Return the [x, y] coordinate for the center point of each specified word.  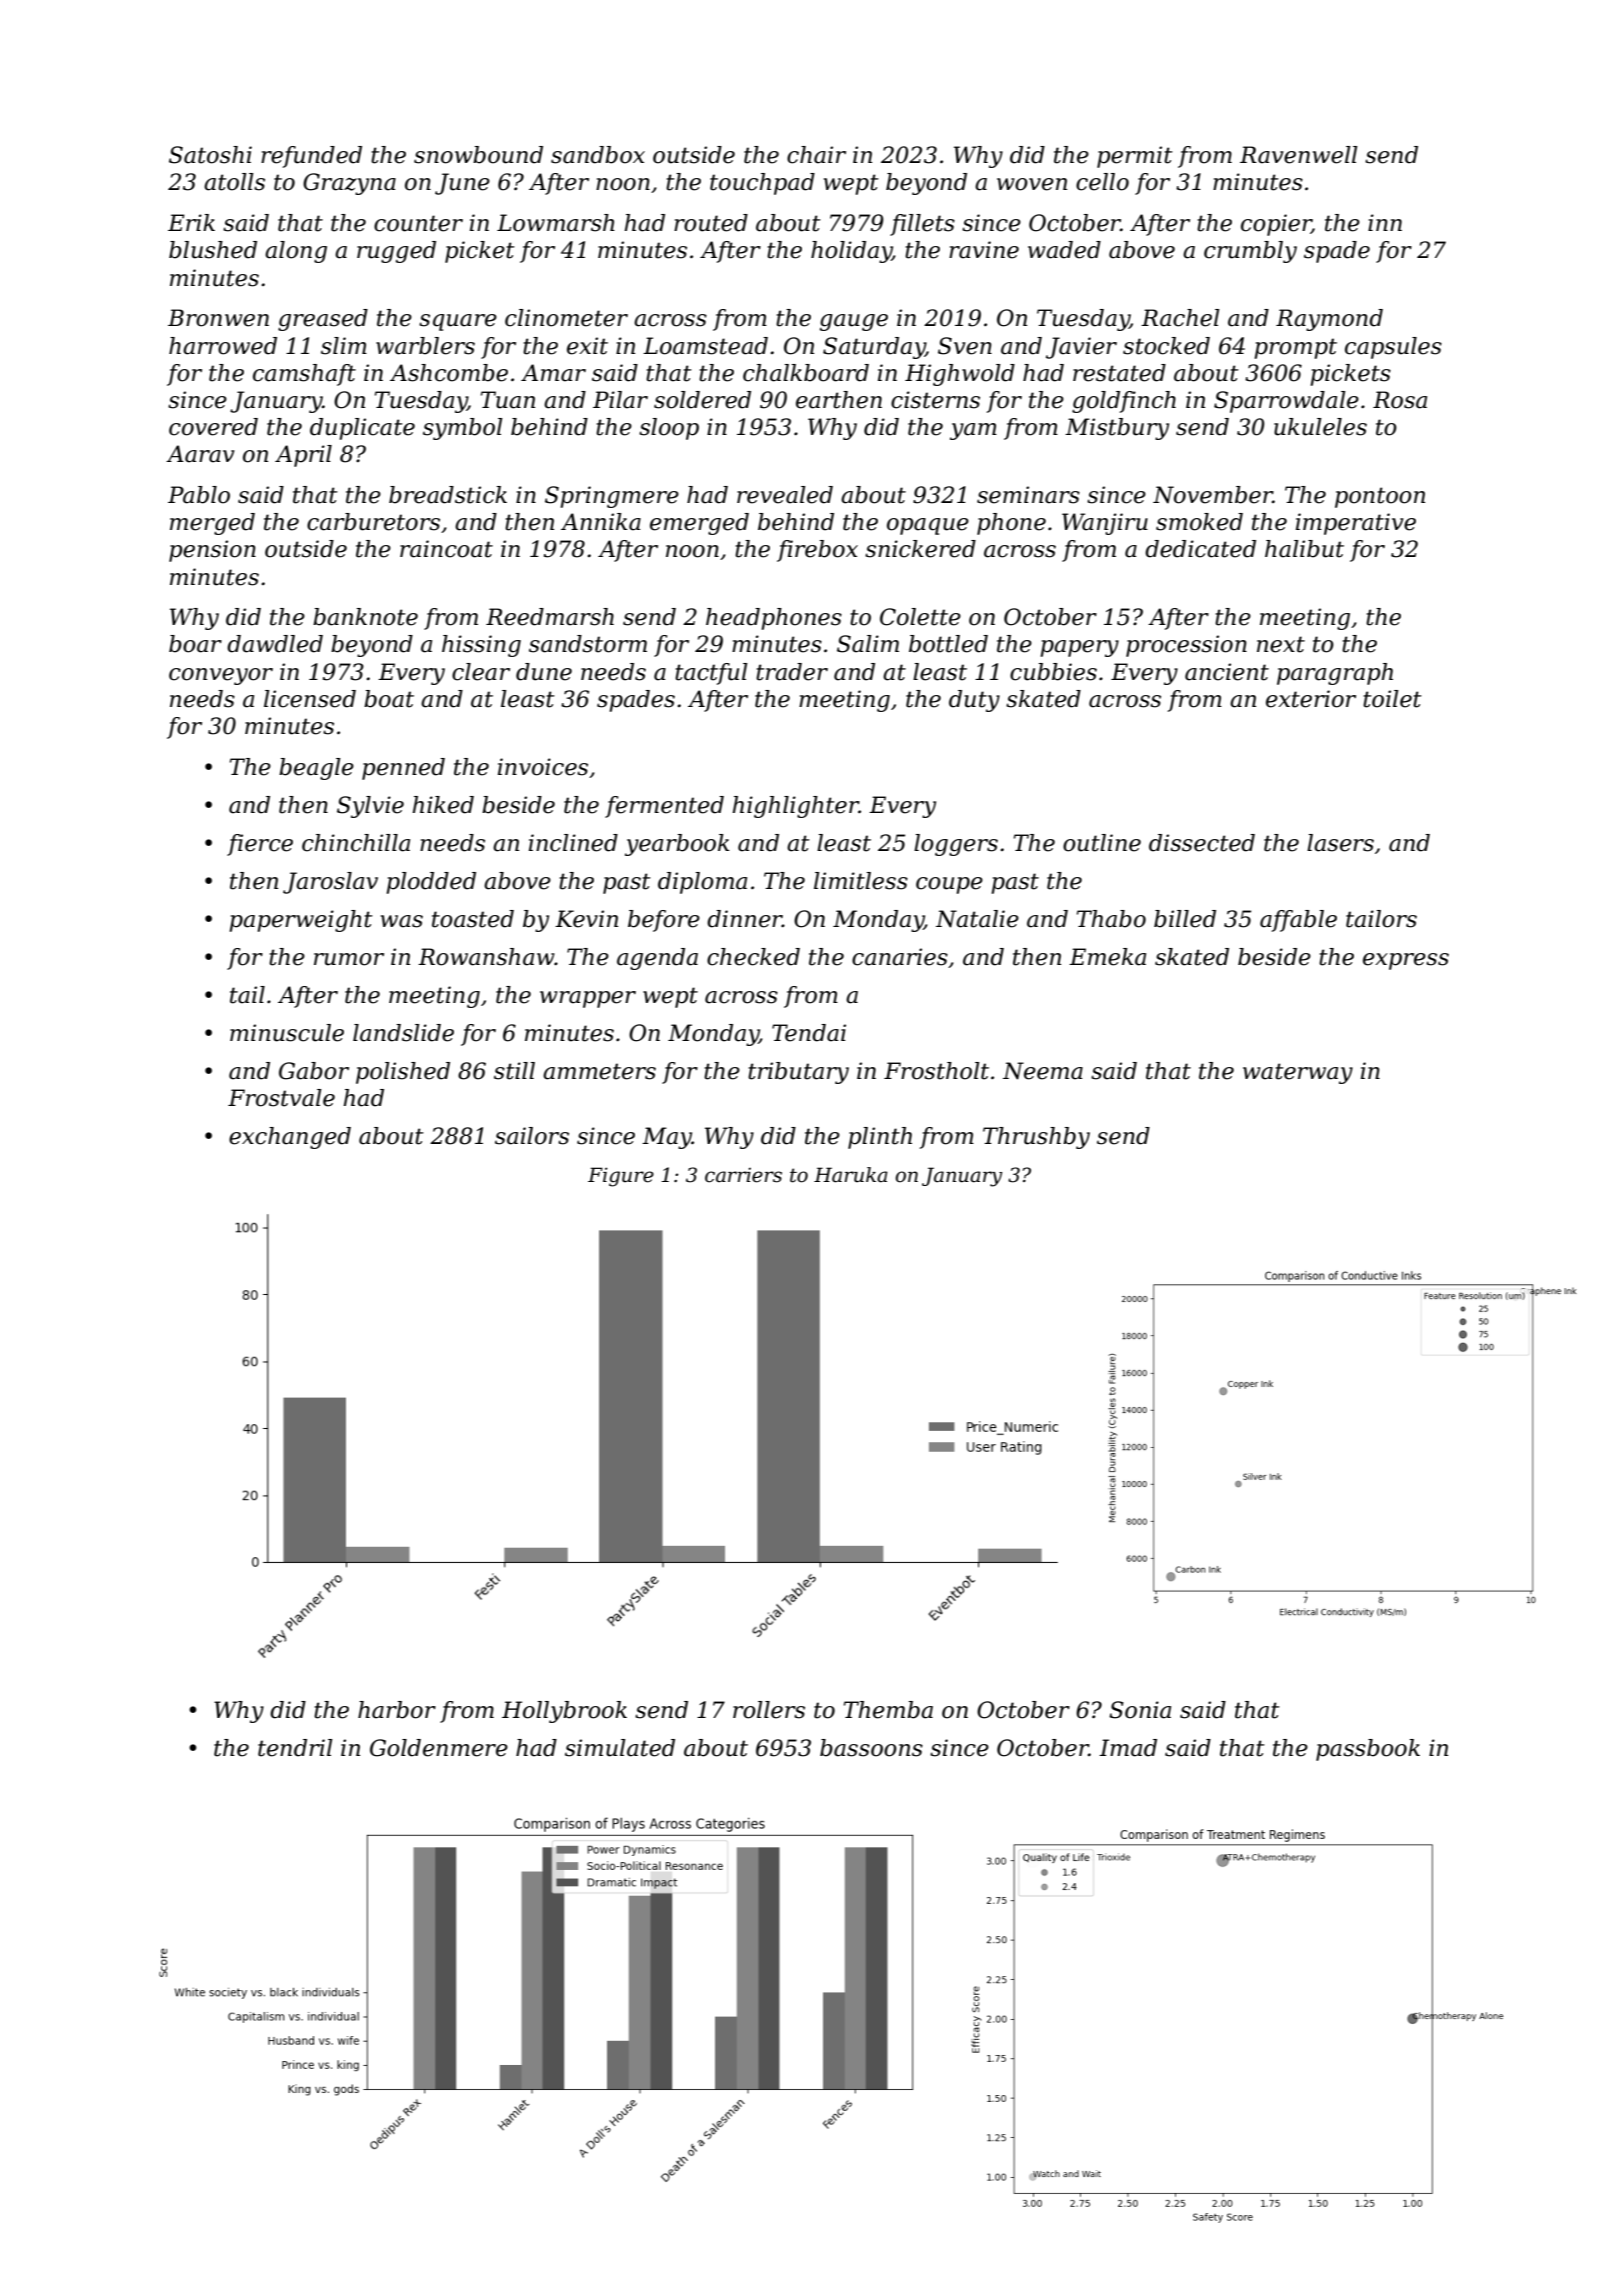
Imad [1128, 1748]
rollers [769, 1710]
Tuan [508, 400]
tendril [295, 1748]
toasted [473, 919]
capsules [1393, 348]
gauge [854, 322]
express [1406, 961]
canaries [900, 957]
